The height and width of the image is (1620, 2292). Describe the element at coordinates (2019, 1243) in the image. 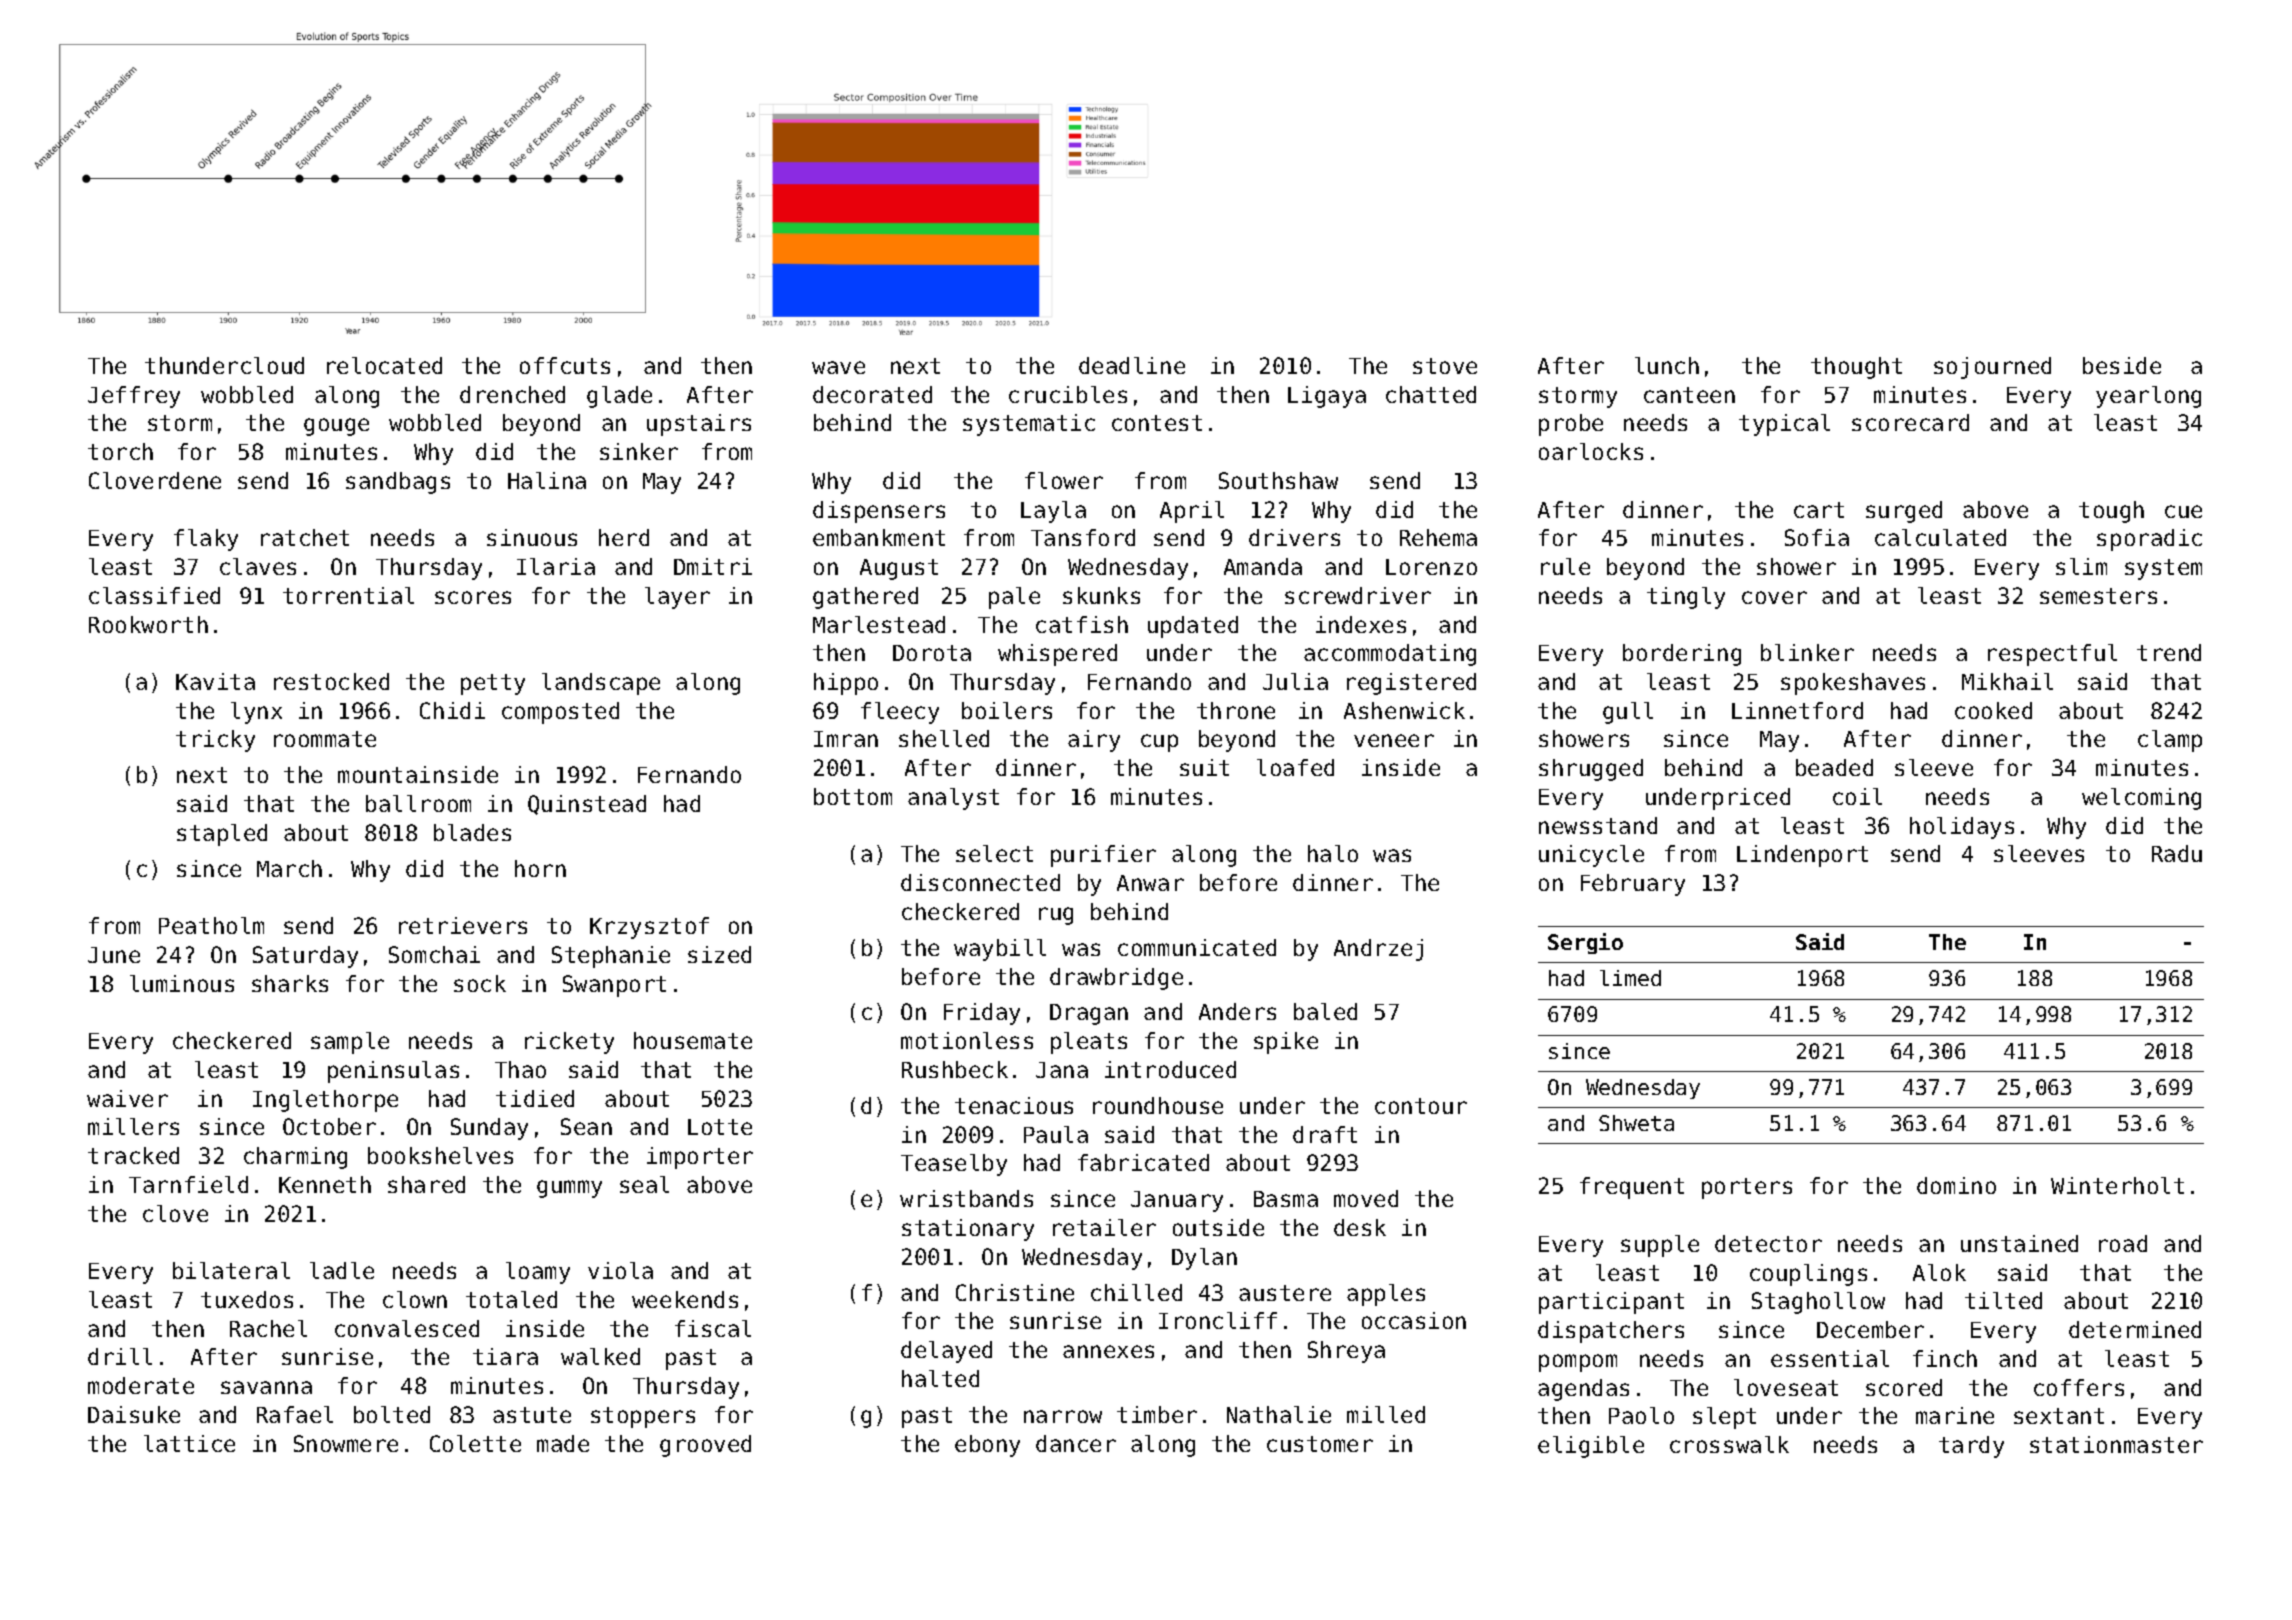

I see `unstained` at that location.
